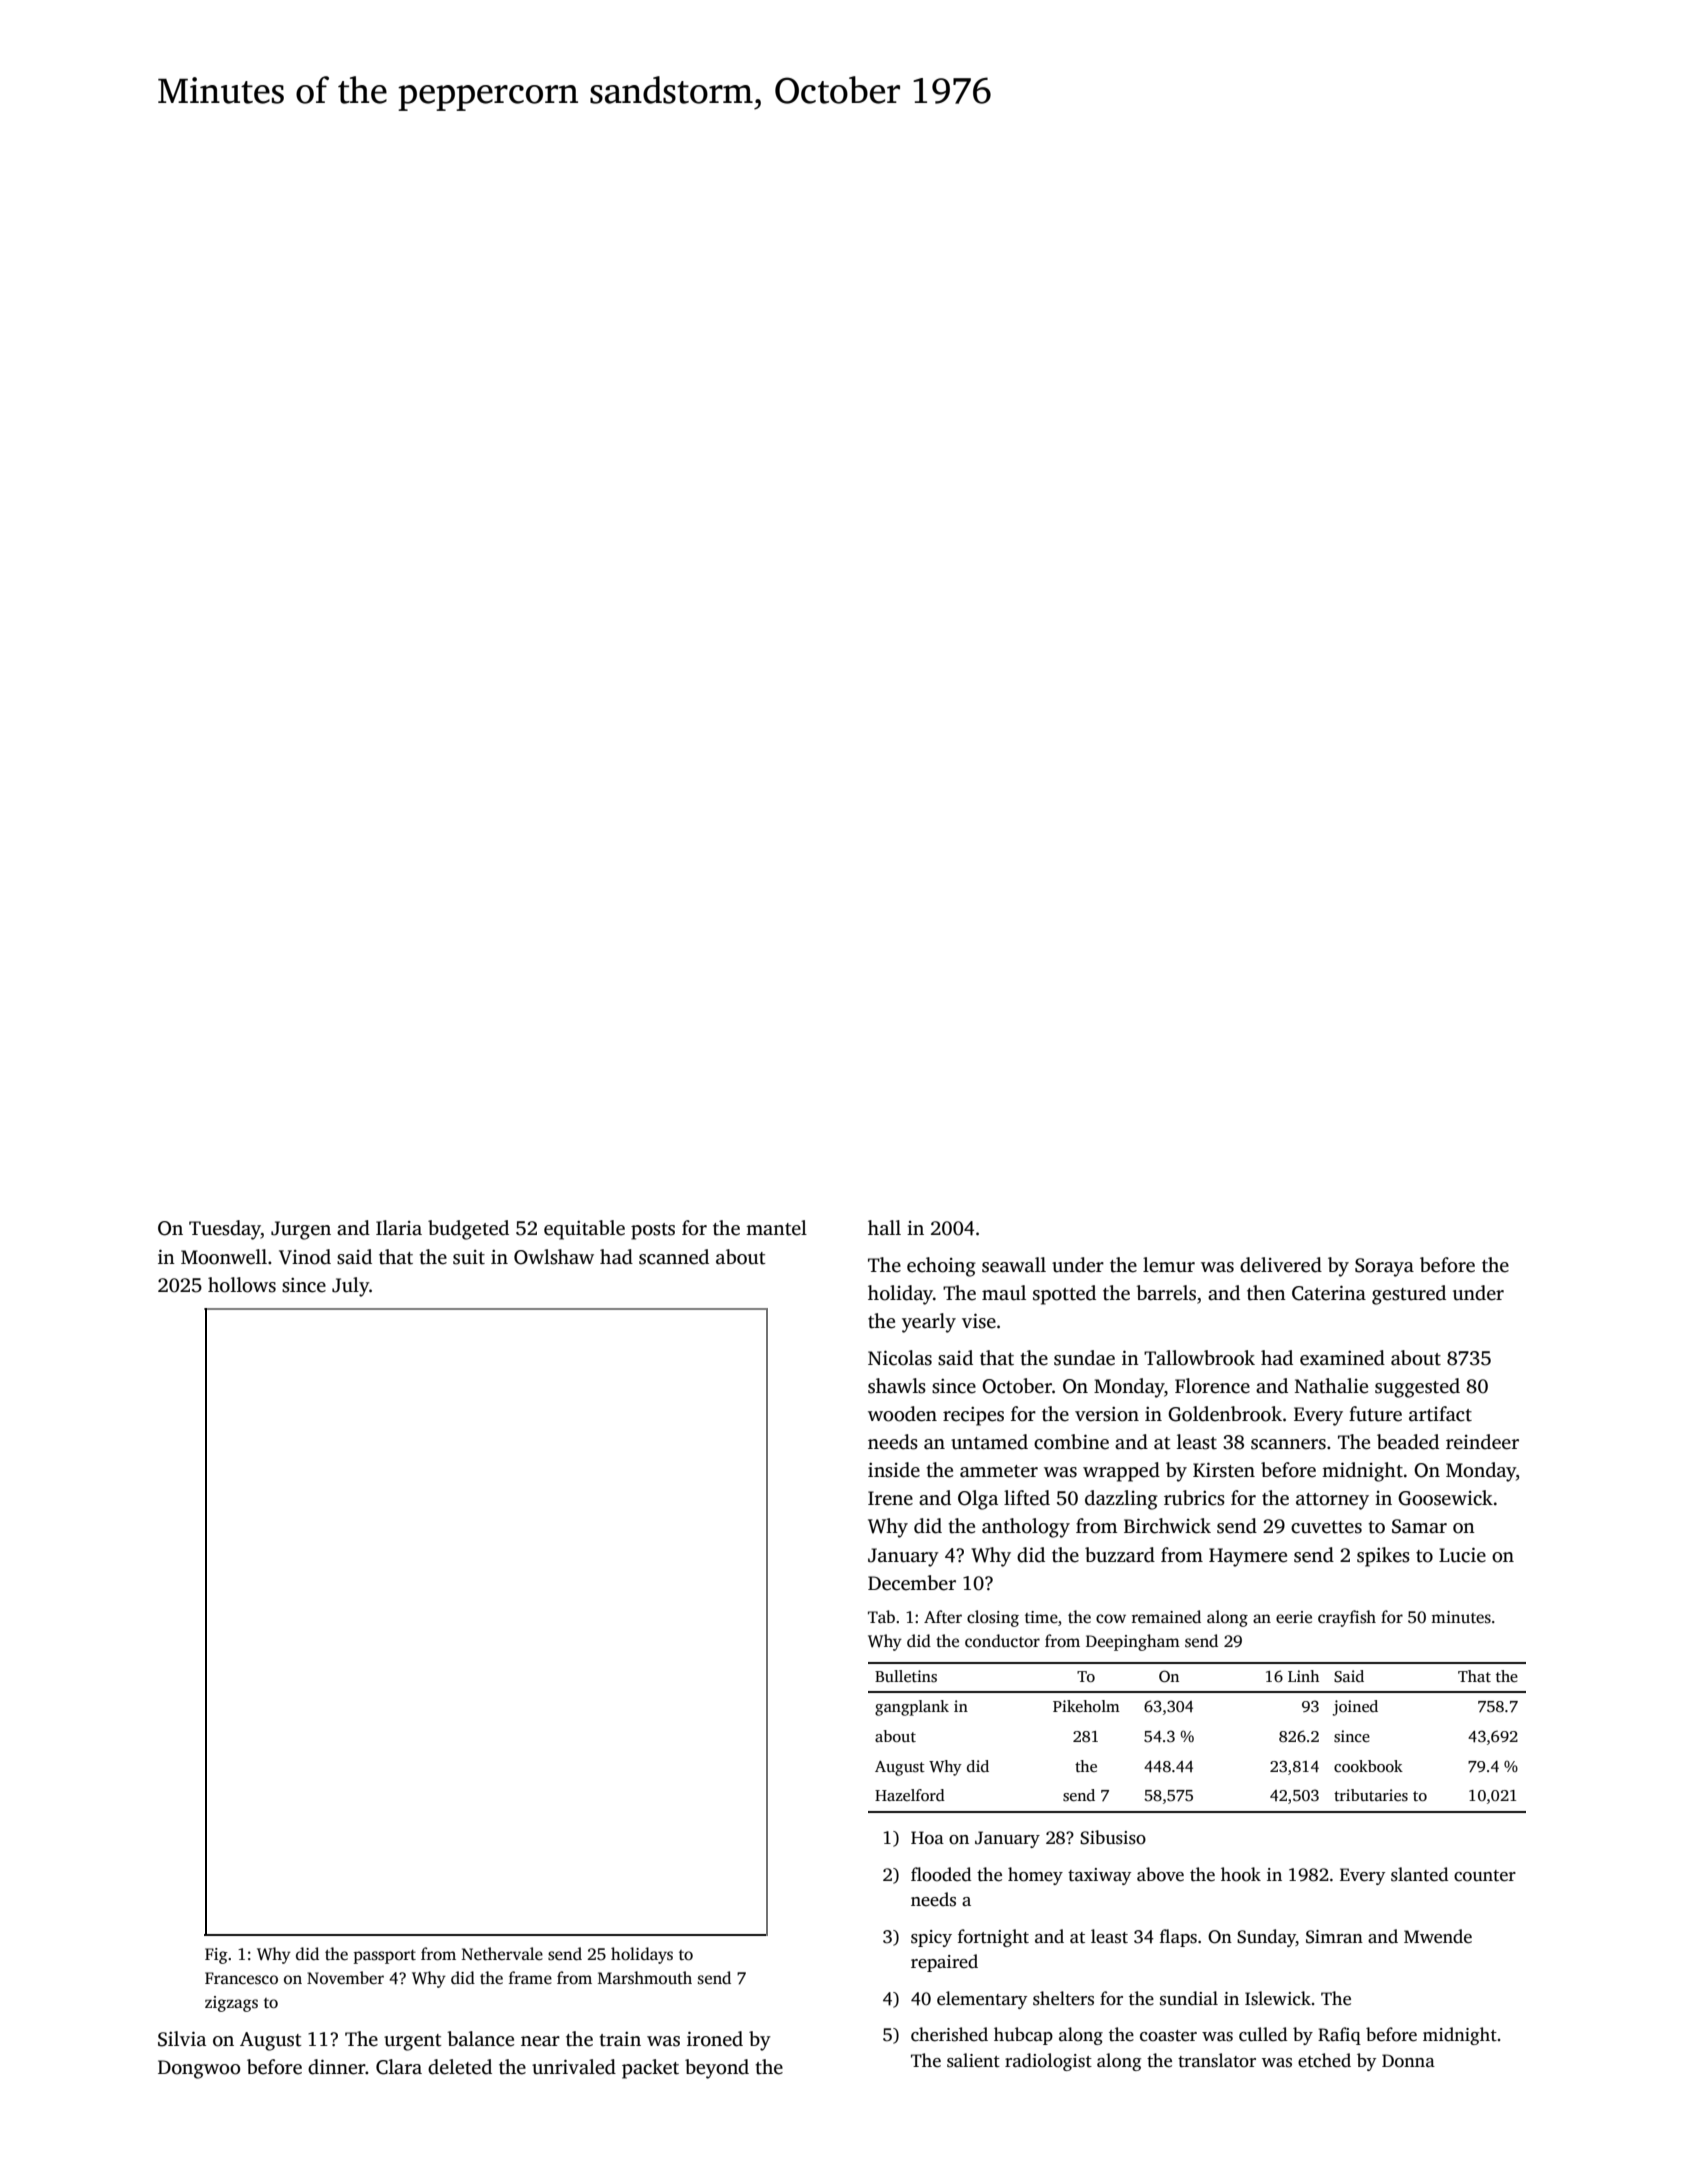  What do you see at coordinates (1169, 1265) in the screenshot?
I see `lemur` at bounding box center [1169, 1265].
